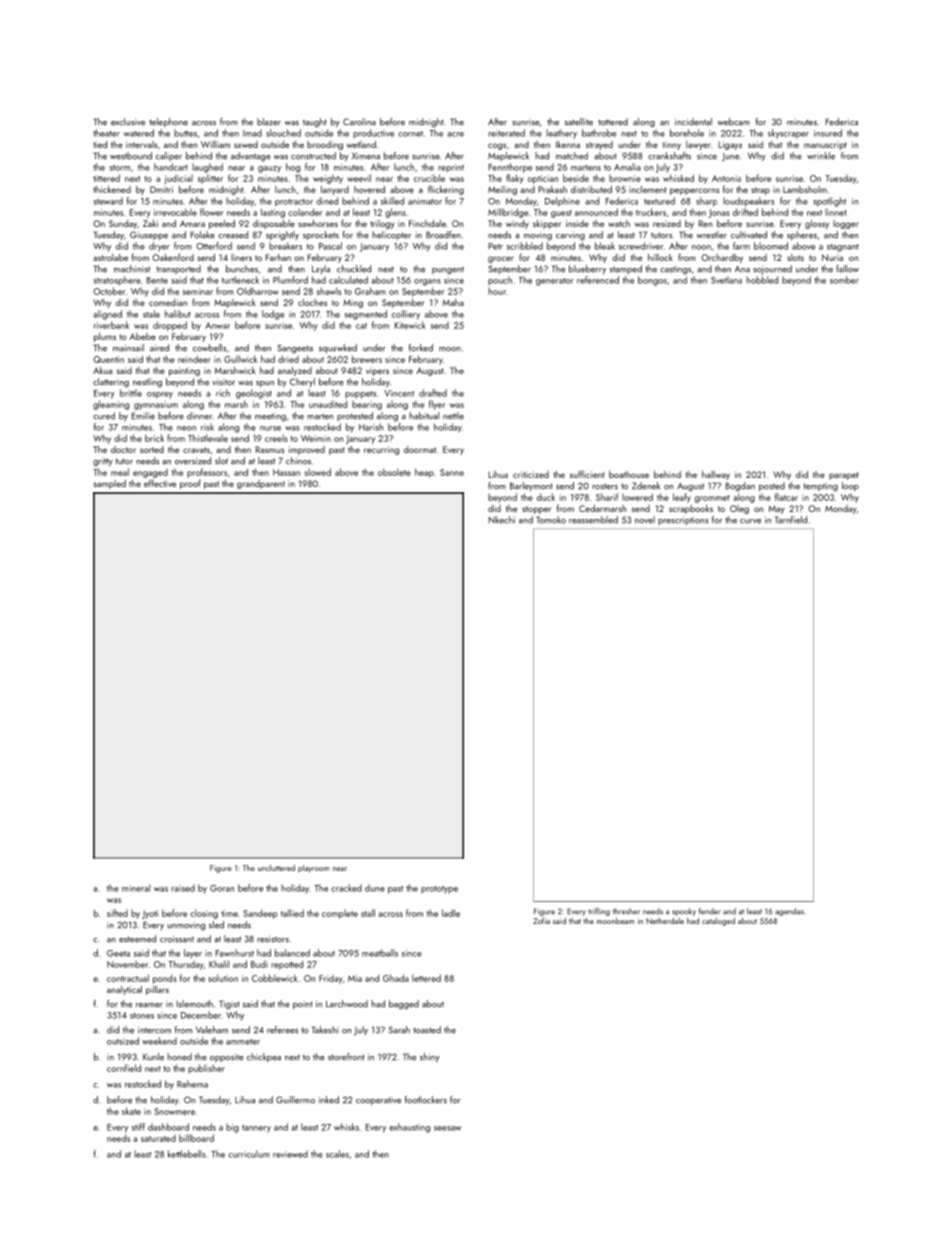 This screenshot has height=1233, width=952. What do you see at coordinates (424, 473) in the screenshot?
I see `heap` at bounding box center [424, 473].
